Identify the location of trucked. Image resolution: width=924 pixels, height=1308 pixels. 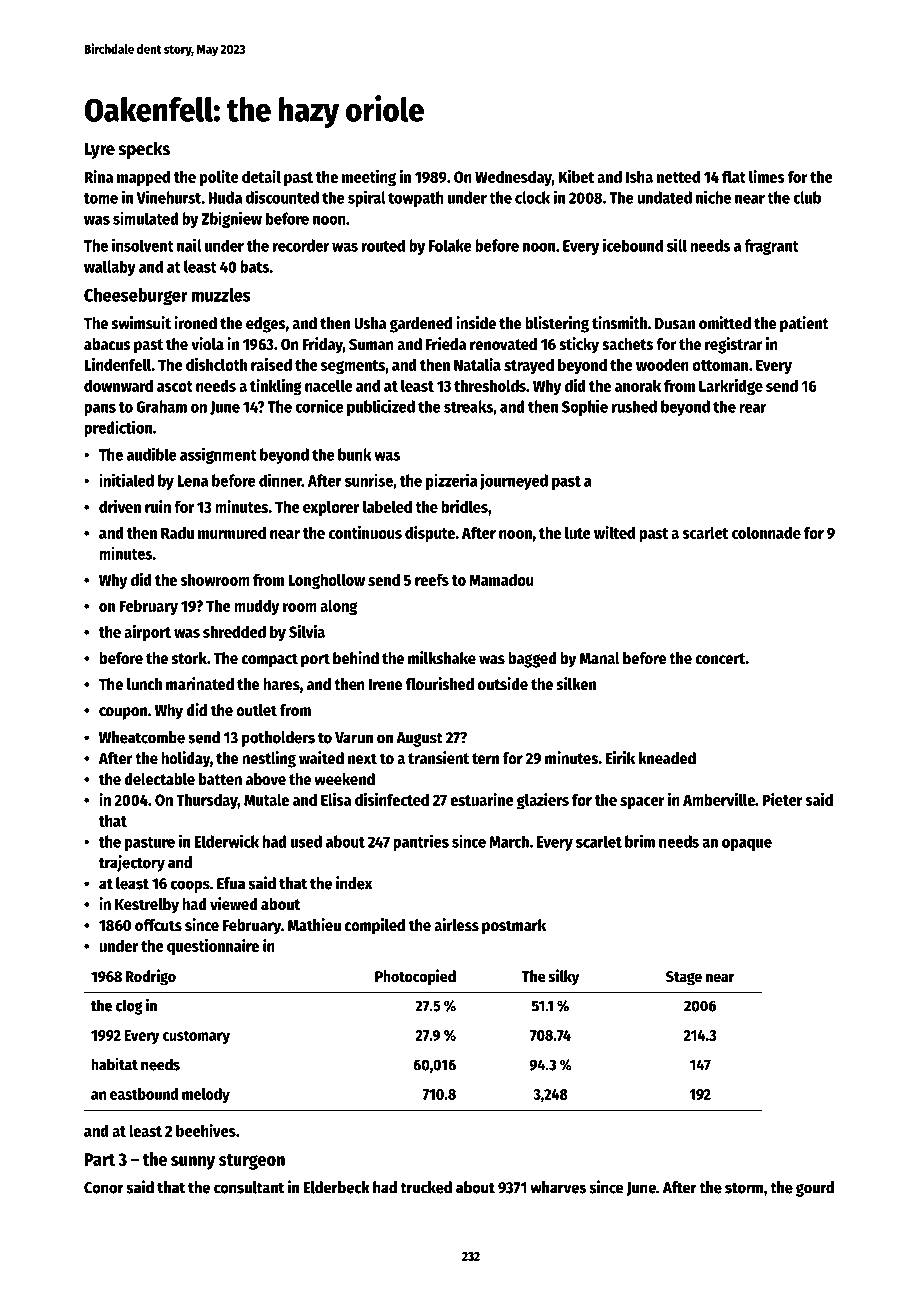
(426, 1187).
